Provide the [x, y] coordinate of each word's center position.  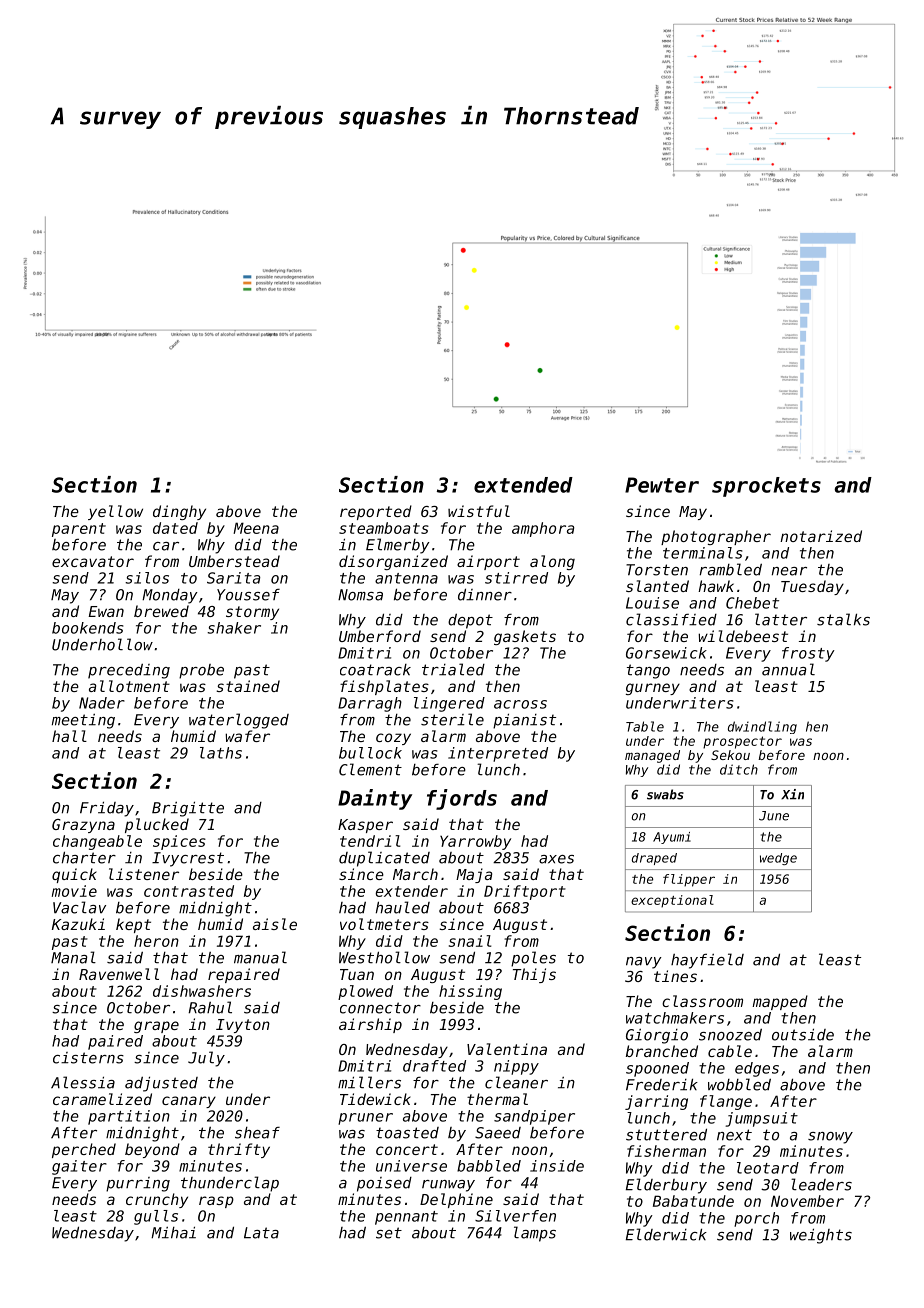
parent [79, 530]
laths [221, 753]
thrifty [239, 1150]
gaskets [525, 637]
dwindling [762, 727]
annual [788, 669]
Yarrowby [475, 842]
